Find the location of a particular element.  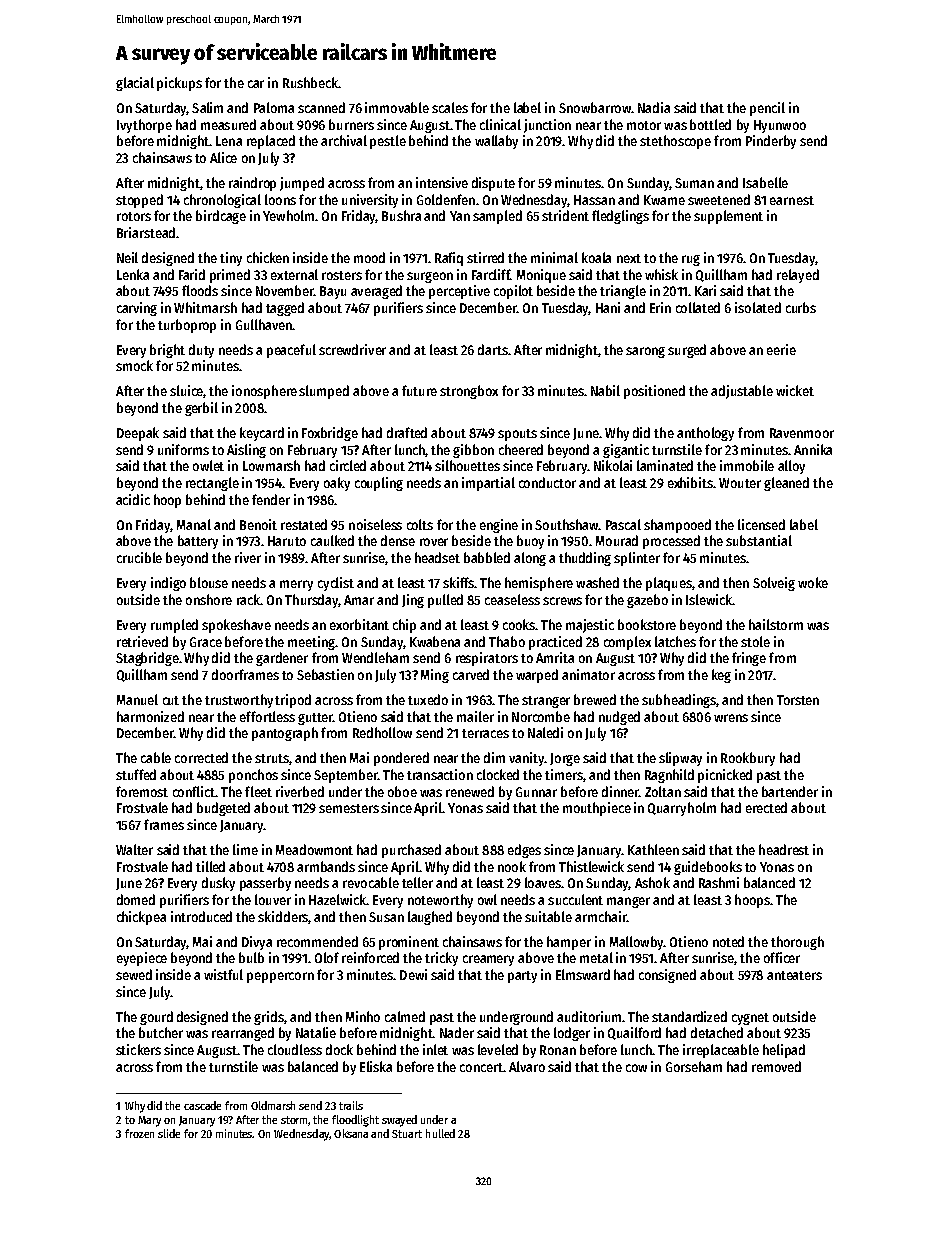

pencil is located at coordinates (767, 109).
